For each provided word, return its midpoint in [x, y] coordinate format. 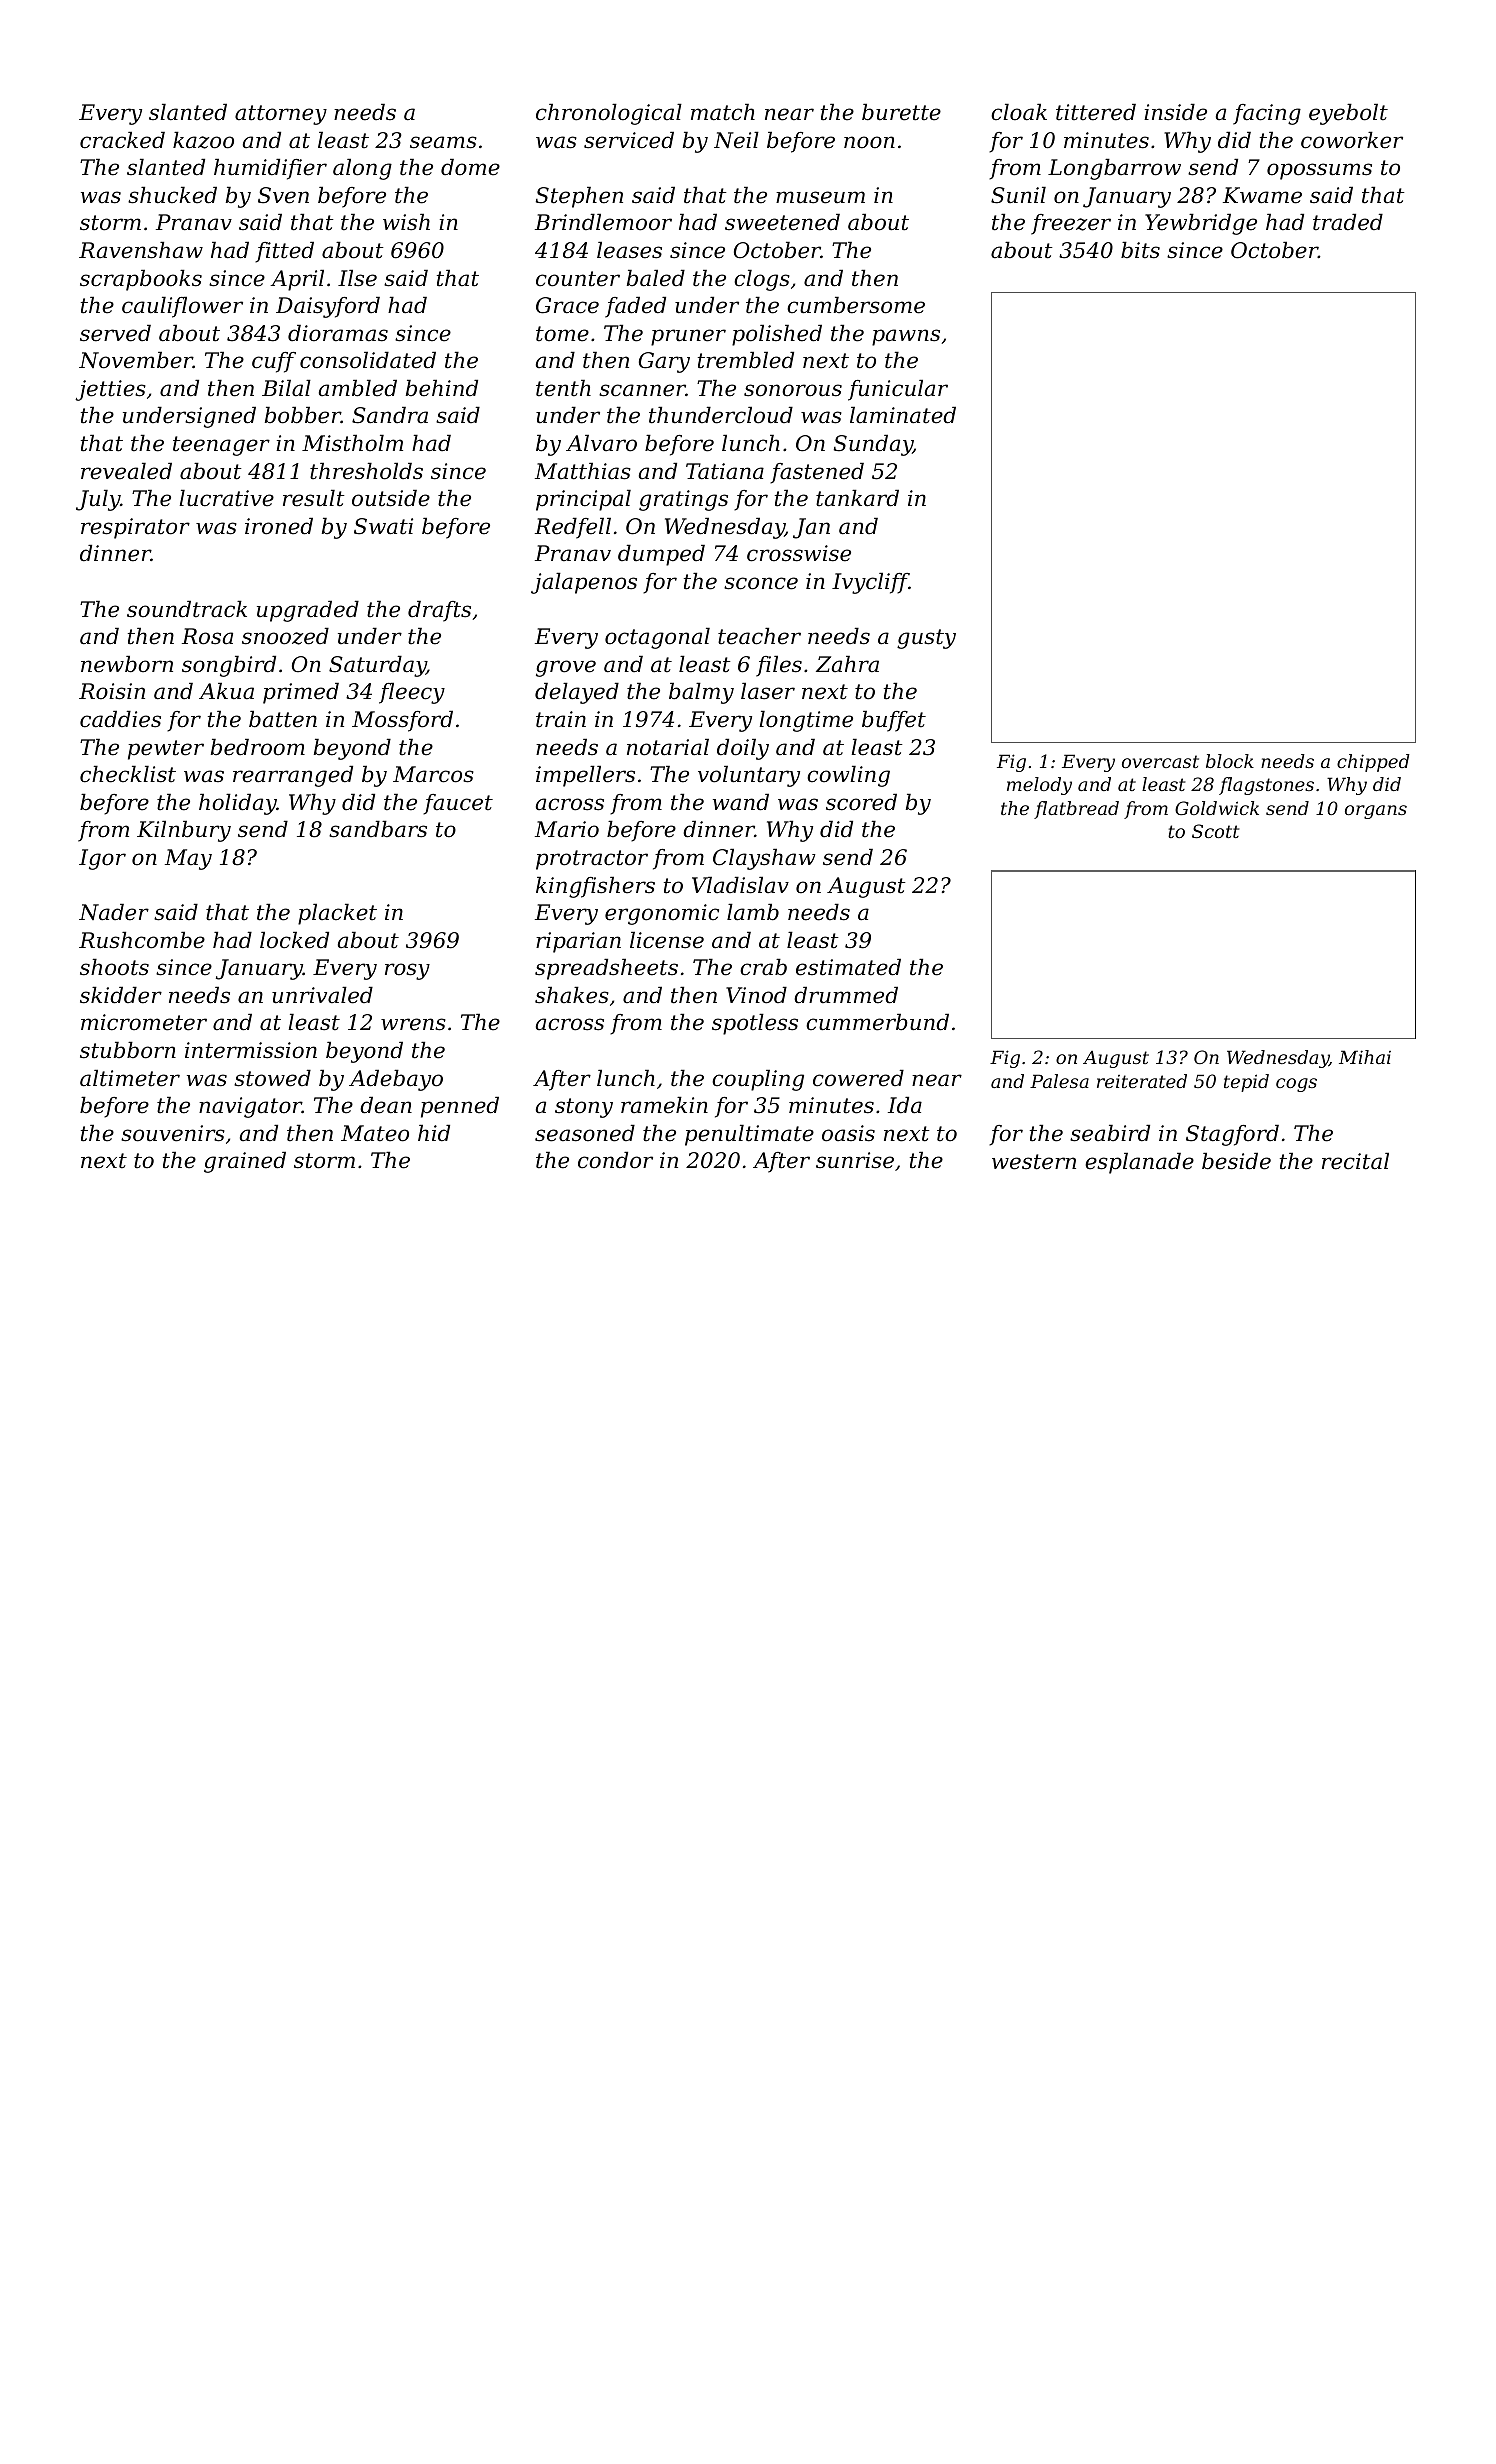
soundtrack [187, 609]
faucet [458, 804]
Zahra [847, 664]
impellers [585, 776]
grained [245, 1162]
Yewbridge [1201, 224]
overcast [1160, 761]
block [1230, 761]
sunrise [855, 1160]
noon [869, 142]
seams [443, 142]
